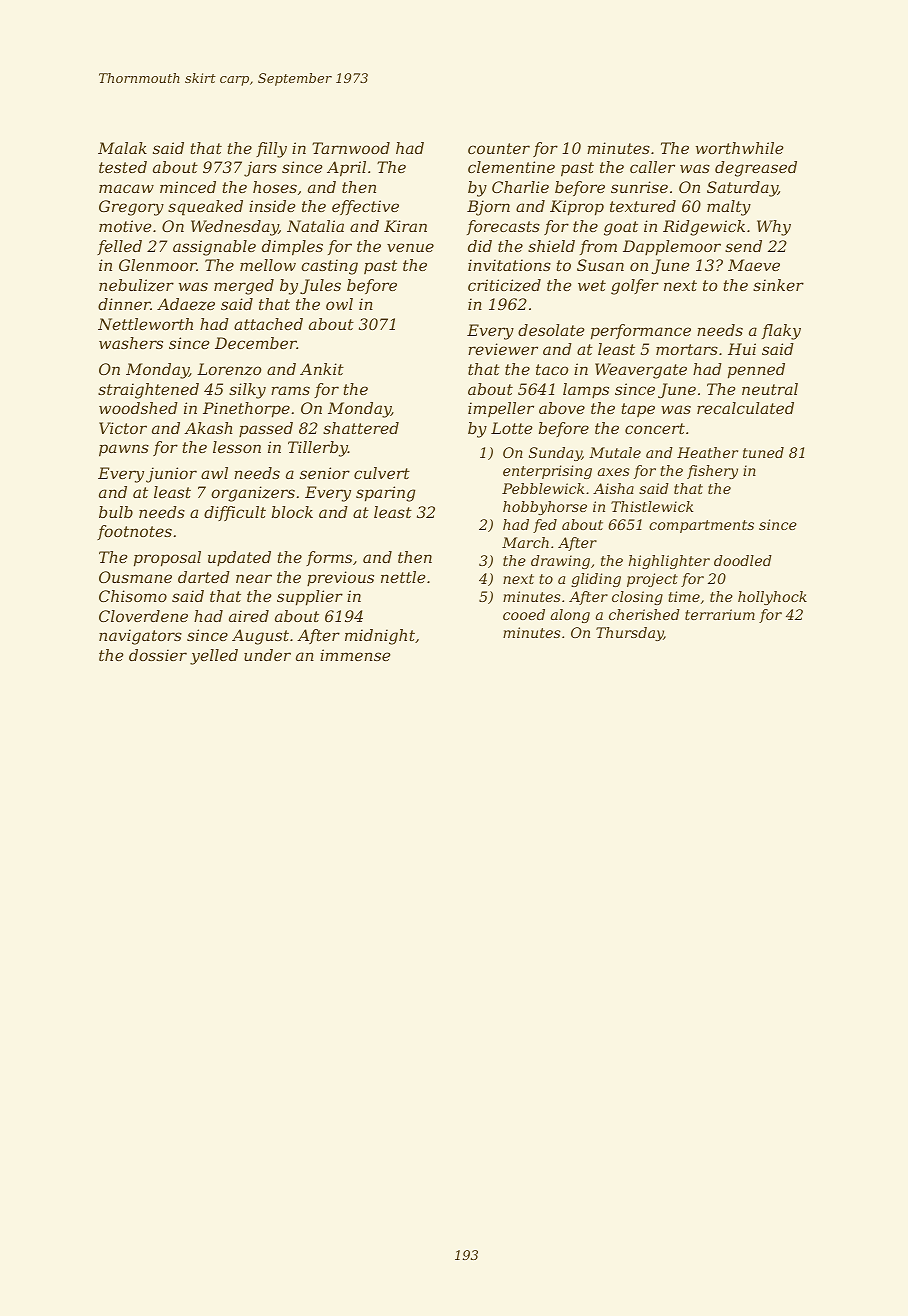 Image resolution: width=908 pixels, height=1316 pixels. What do you see at coordinates (614, 472) in the page?
I see `axes` at bounding box center [614, 472].
